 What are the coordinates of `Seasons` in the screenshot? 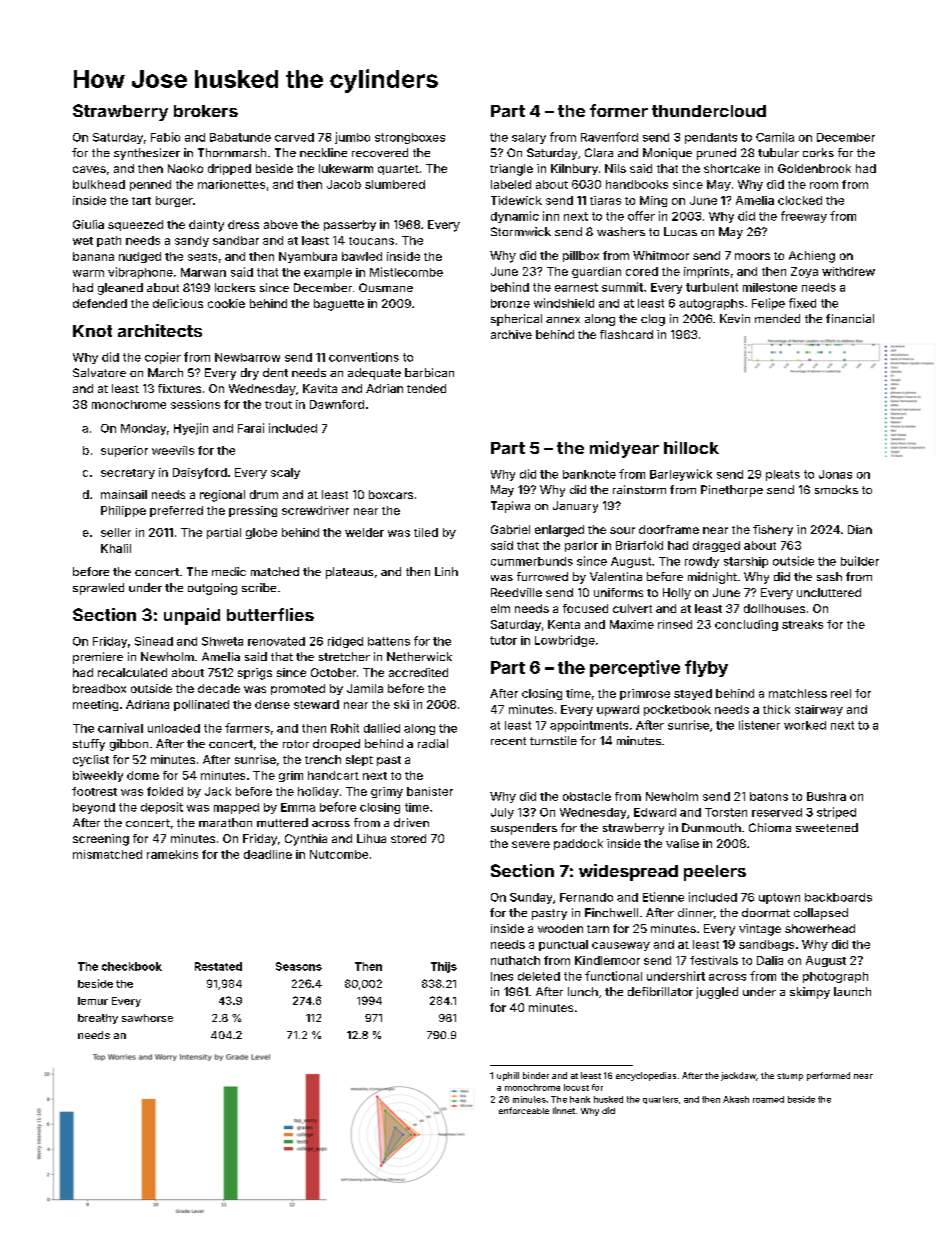 It's located at (299, 966).
